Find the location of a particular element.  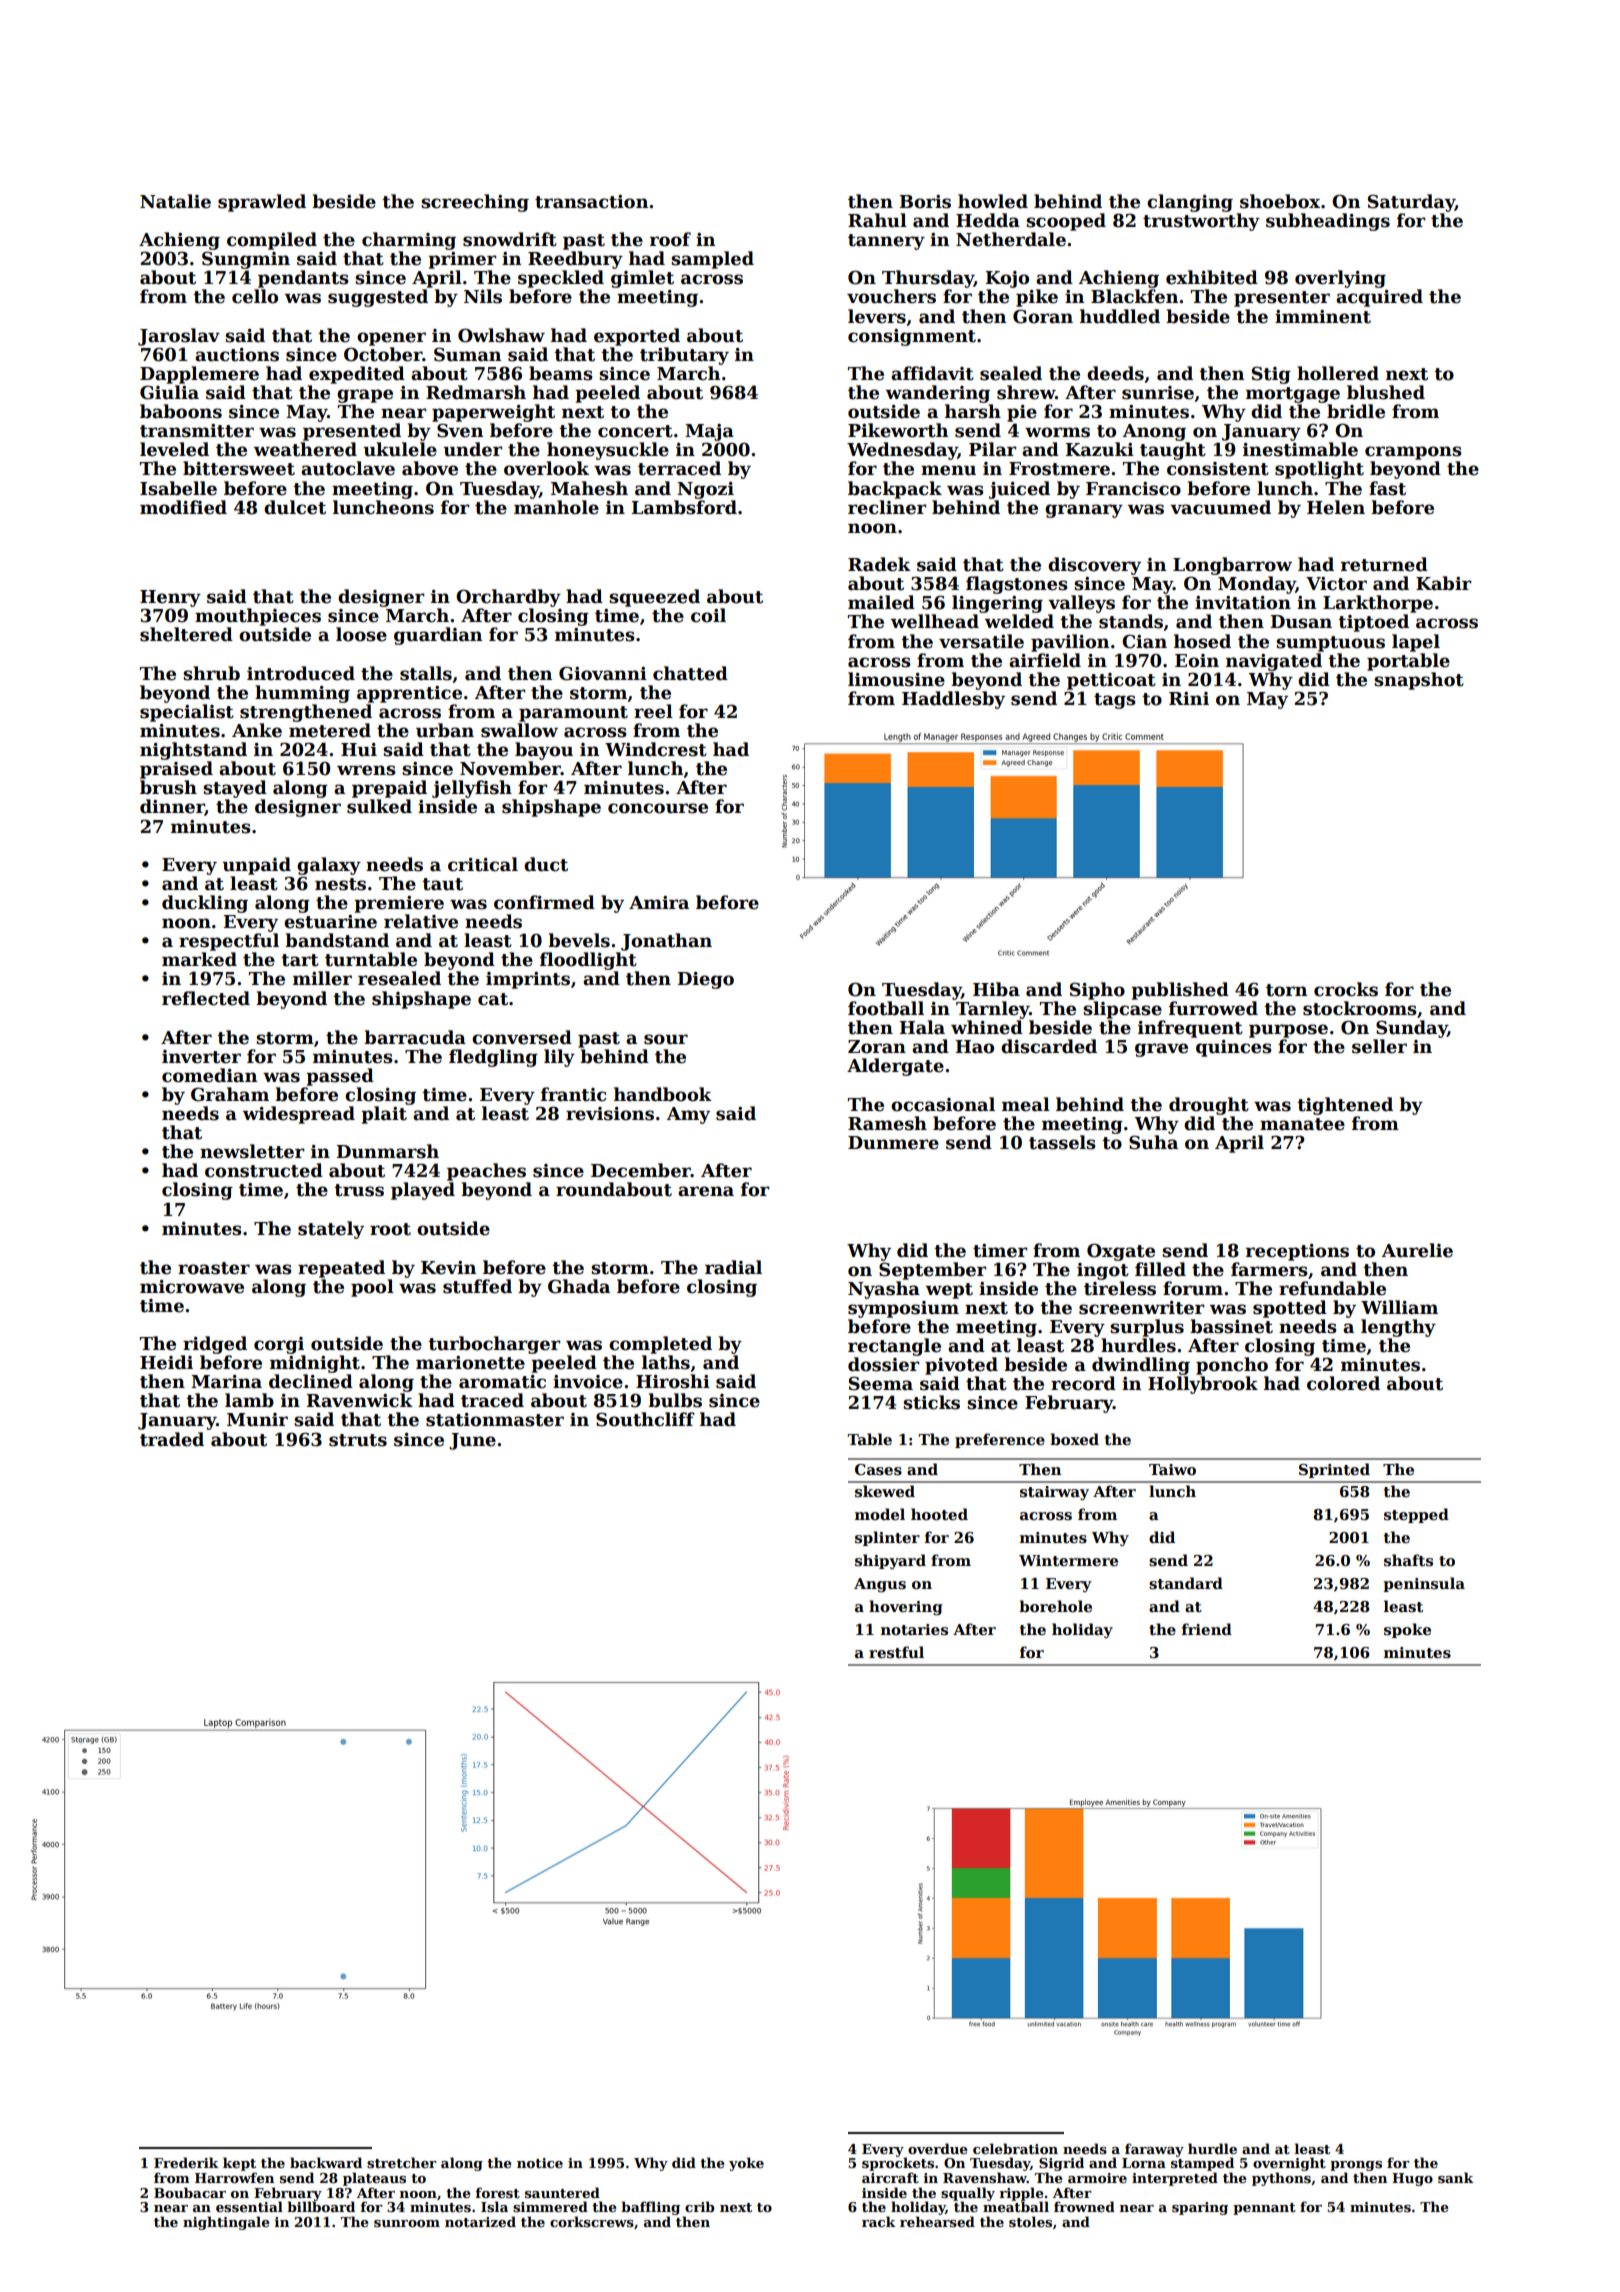

notarized is located at coordinates (480, 2221).
